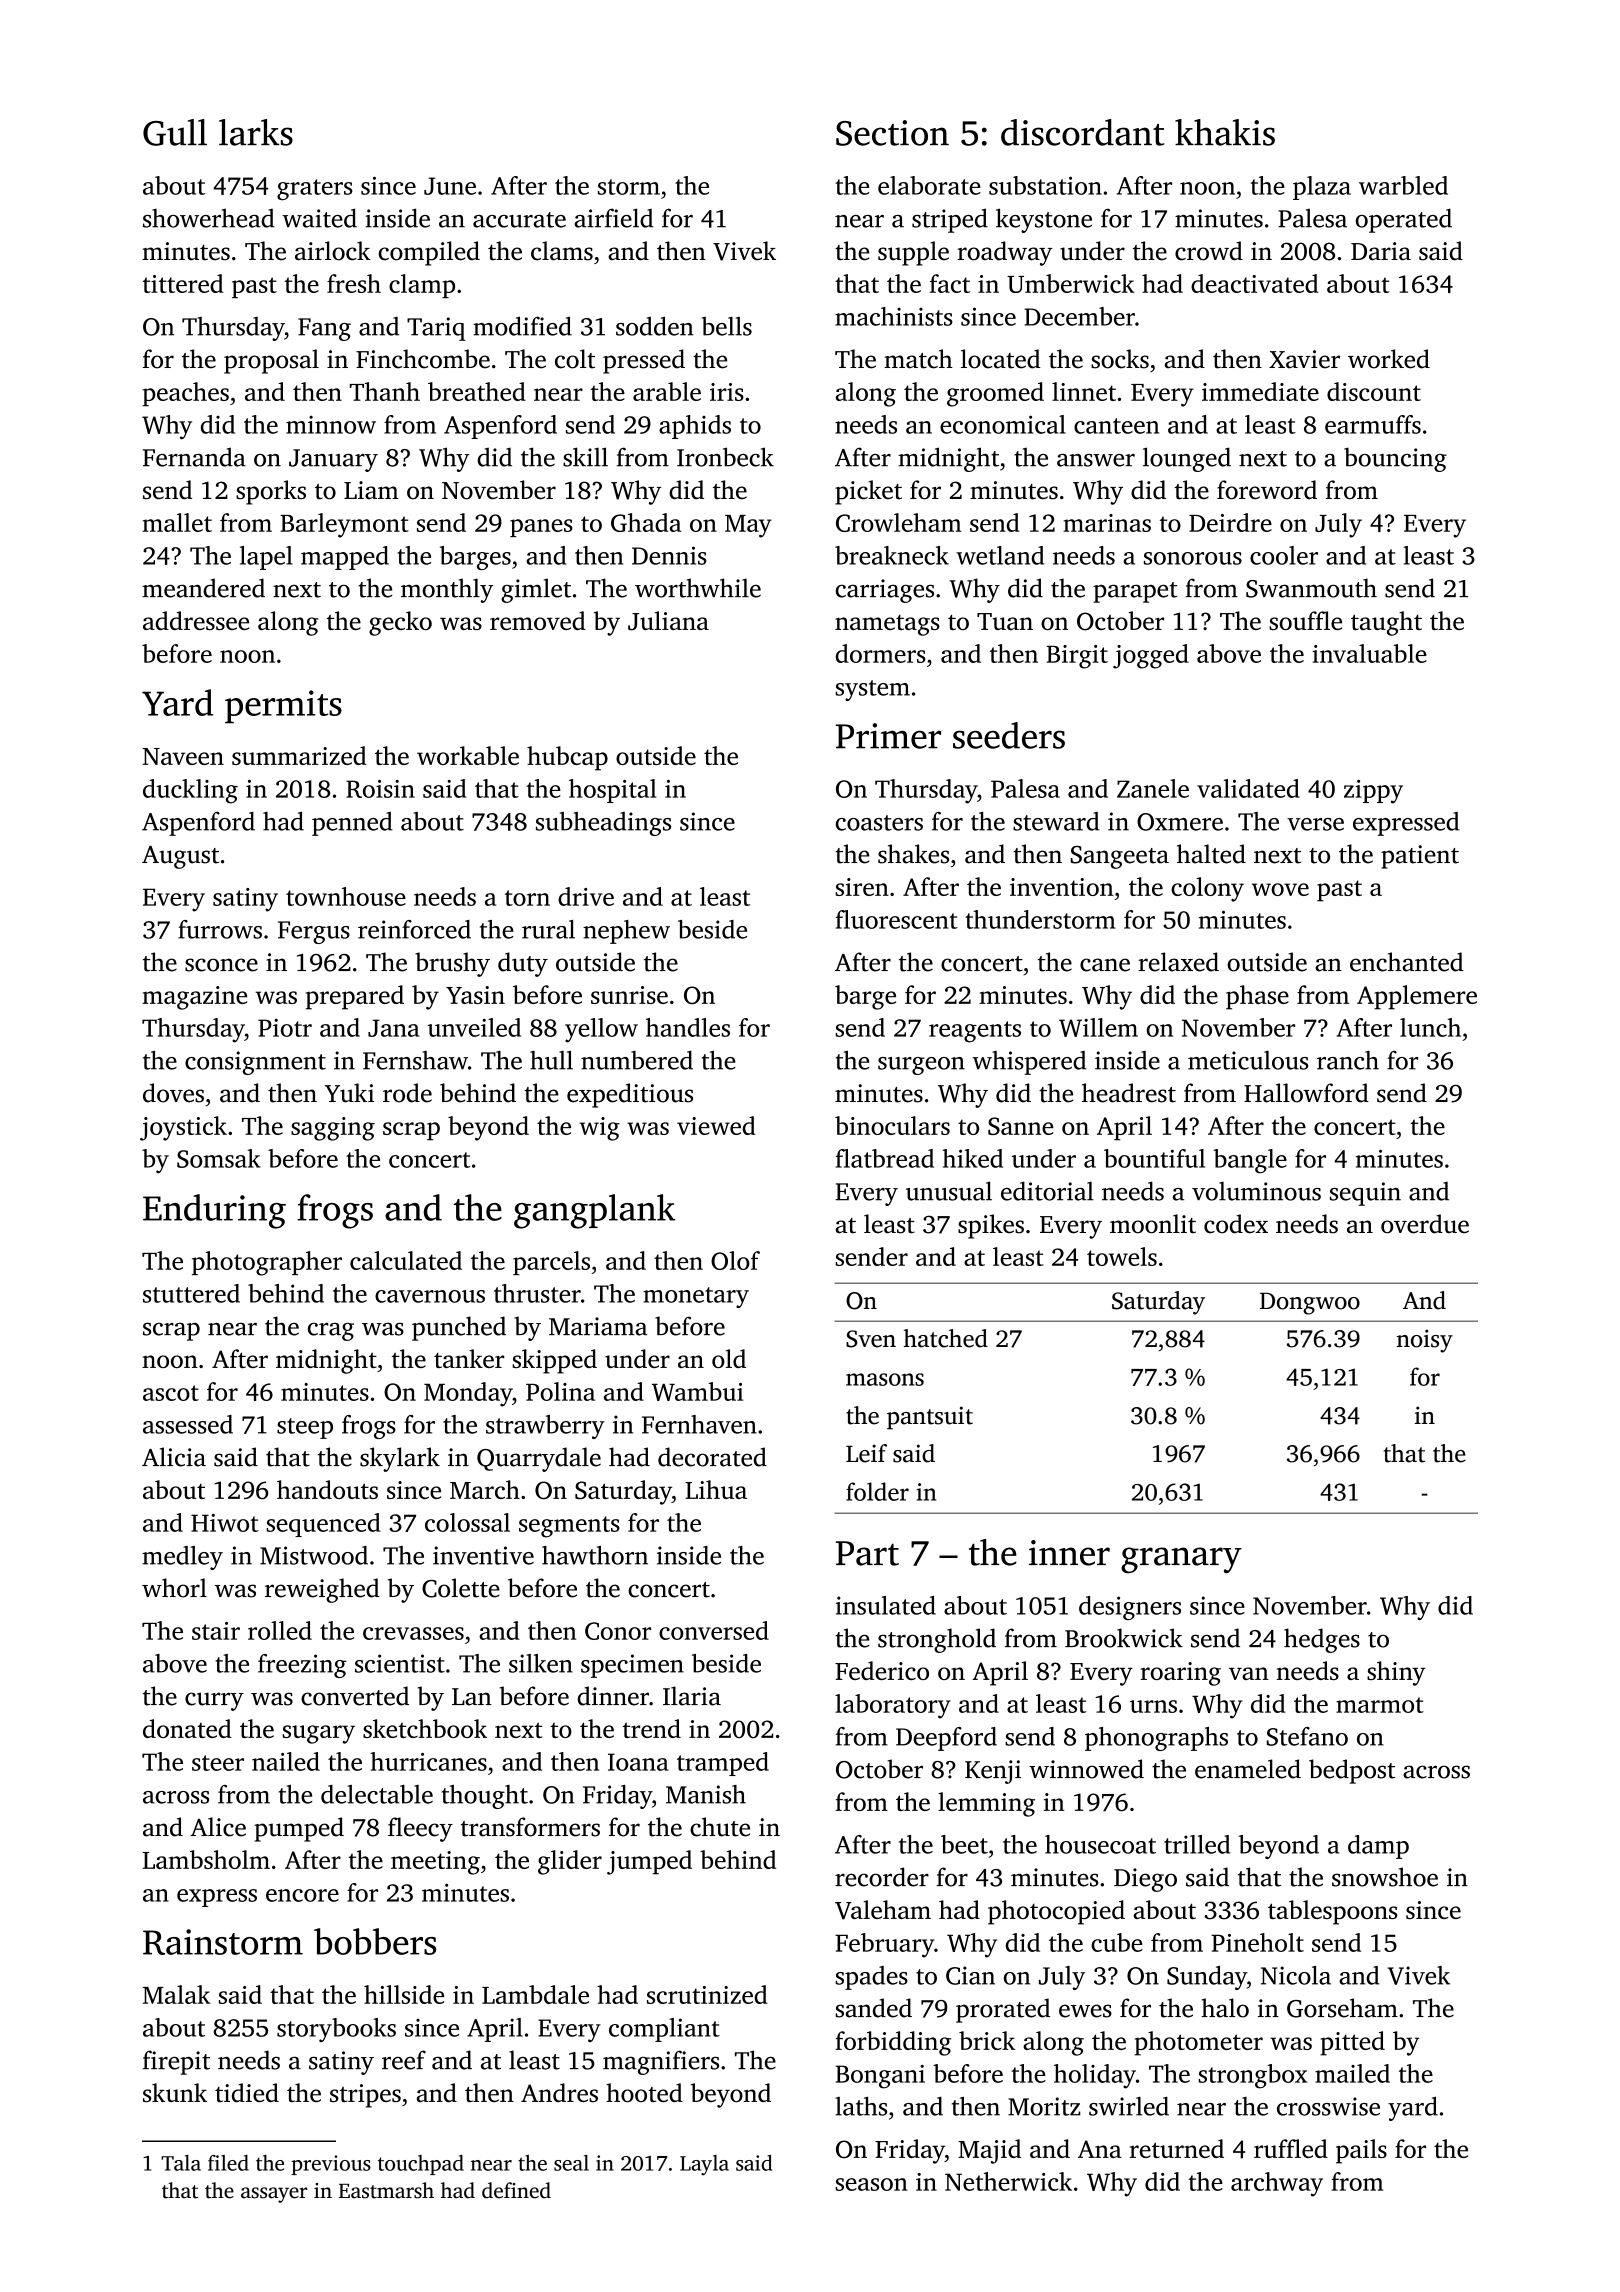 The image size is (1620, 2292). I want to click on larks, so click(256, 132).
